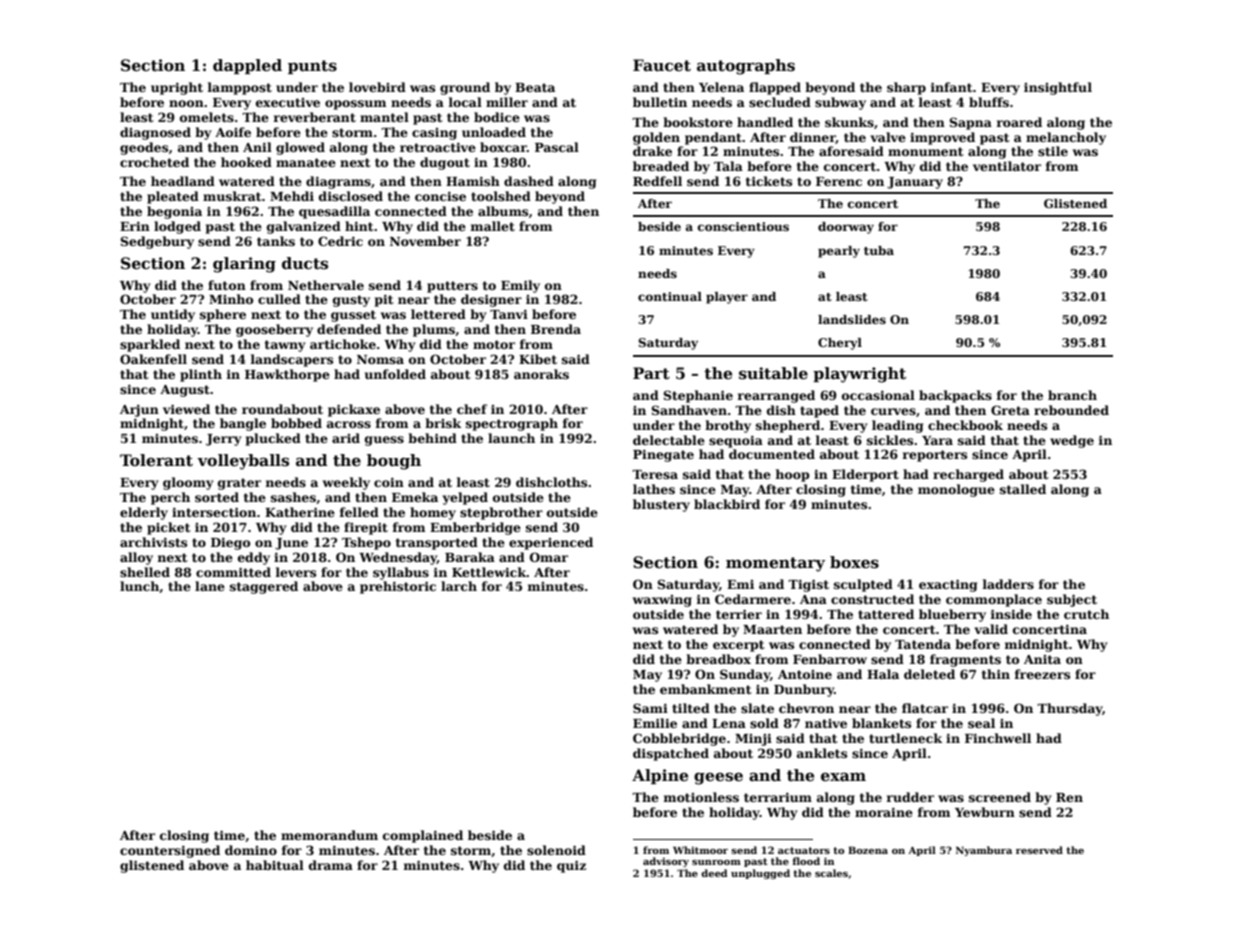 The image size is (1233, 952). Describe the element at coordinates (571, 866) in the screenshot. I see `quiz` at that location.
